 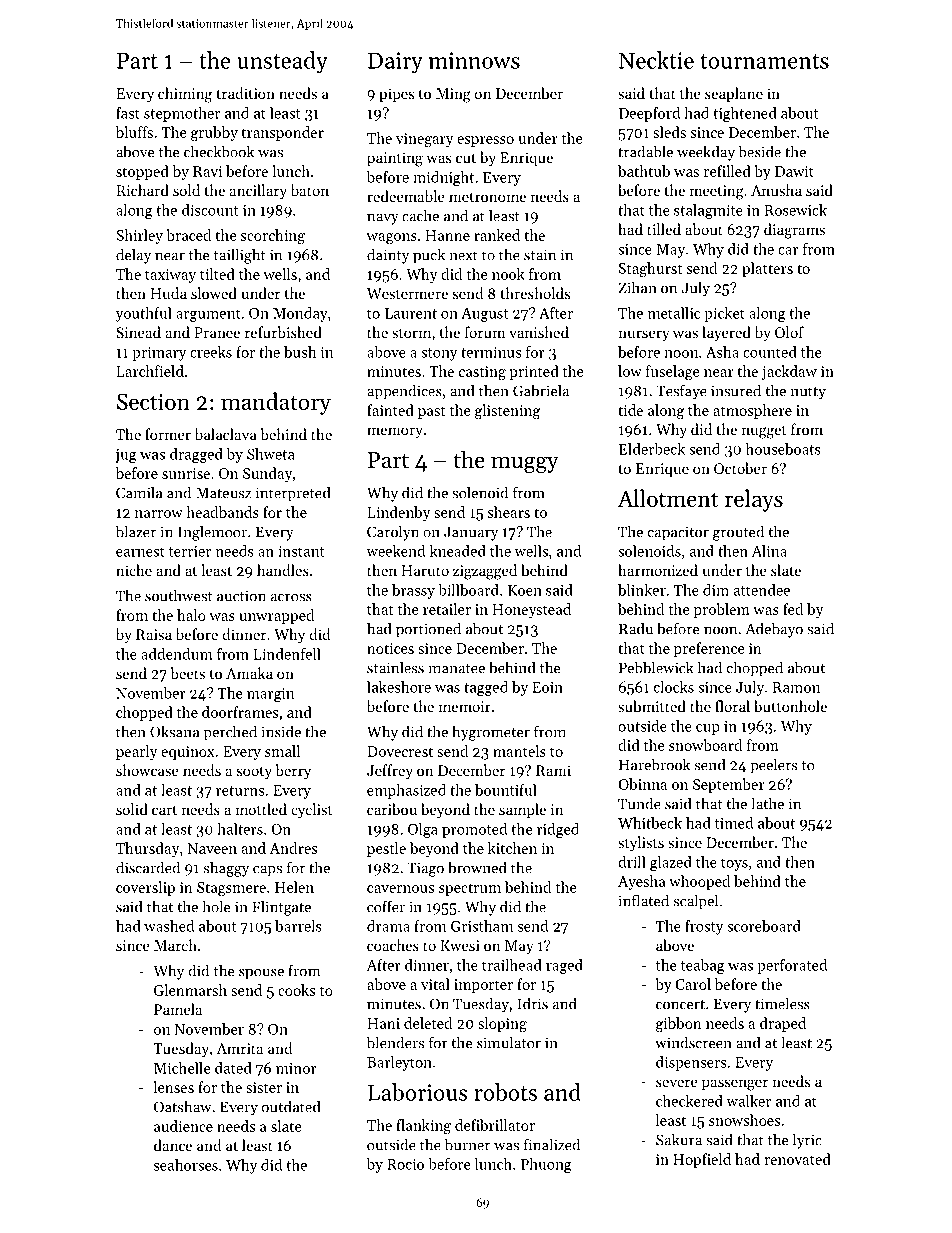 I want to click on peelers, so click(x=773, y=766).
